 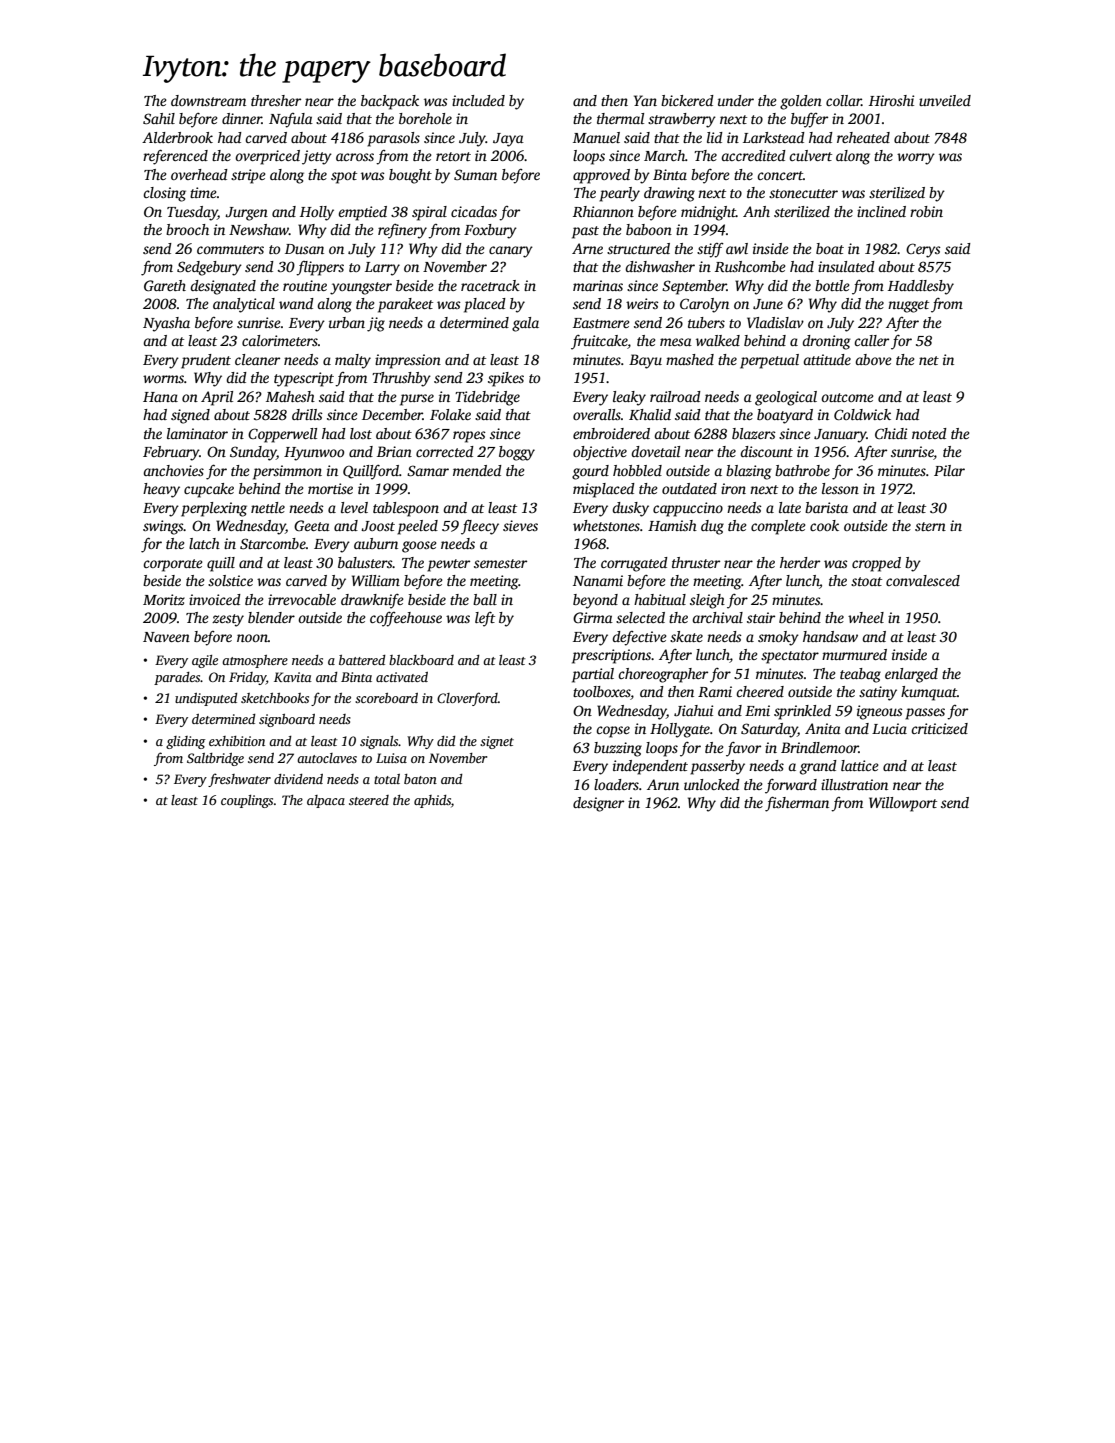 What do you see at coordinates (487, 398) in the screenshot?
I see `Tidebridge` at bounding box center [487, 398].
